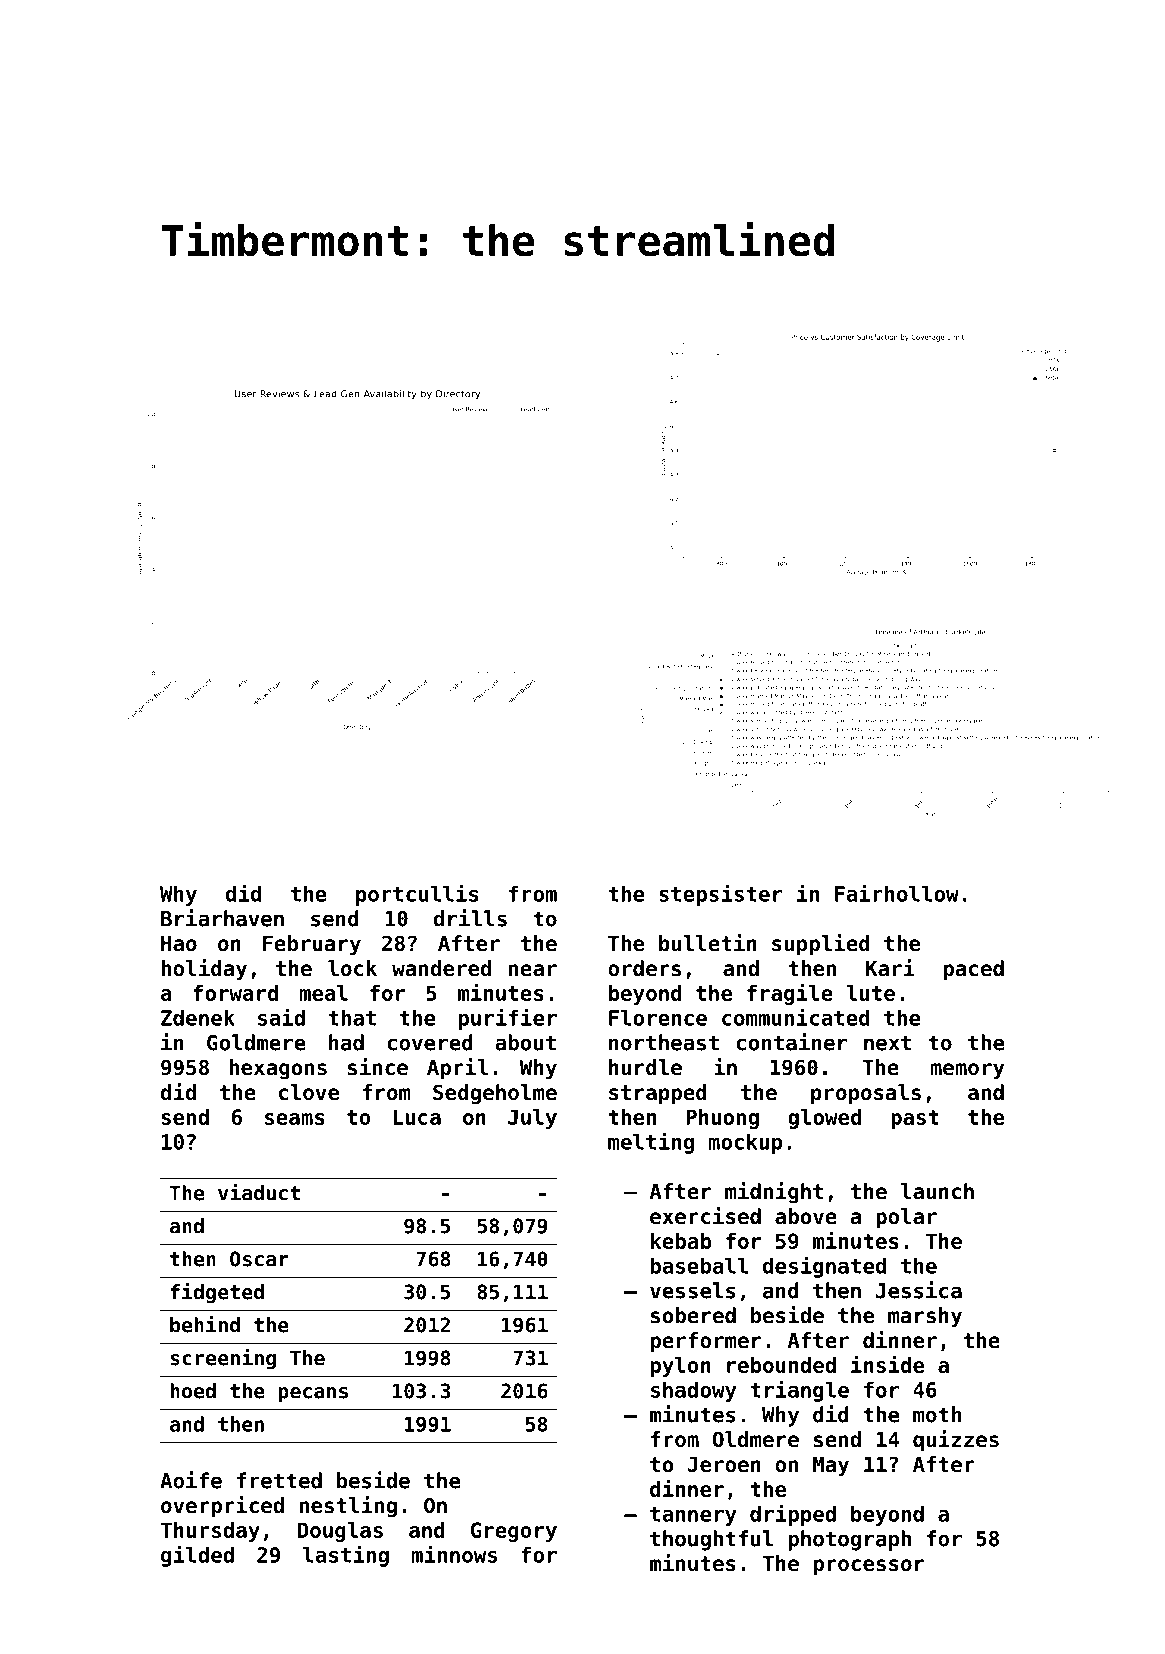 This screenshot has height=1654, width=1165. Describe the element at coordinates (906, 1218) in the screenshot. I see `polar` at that location.
